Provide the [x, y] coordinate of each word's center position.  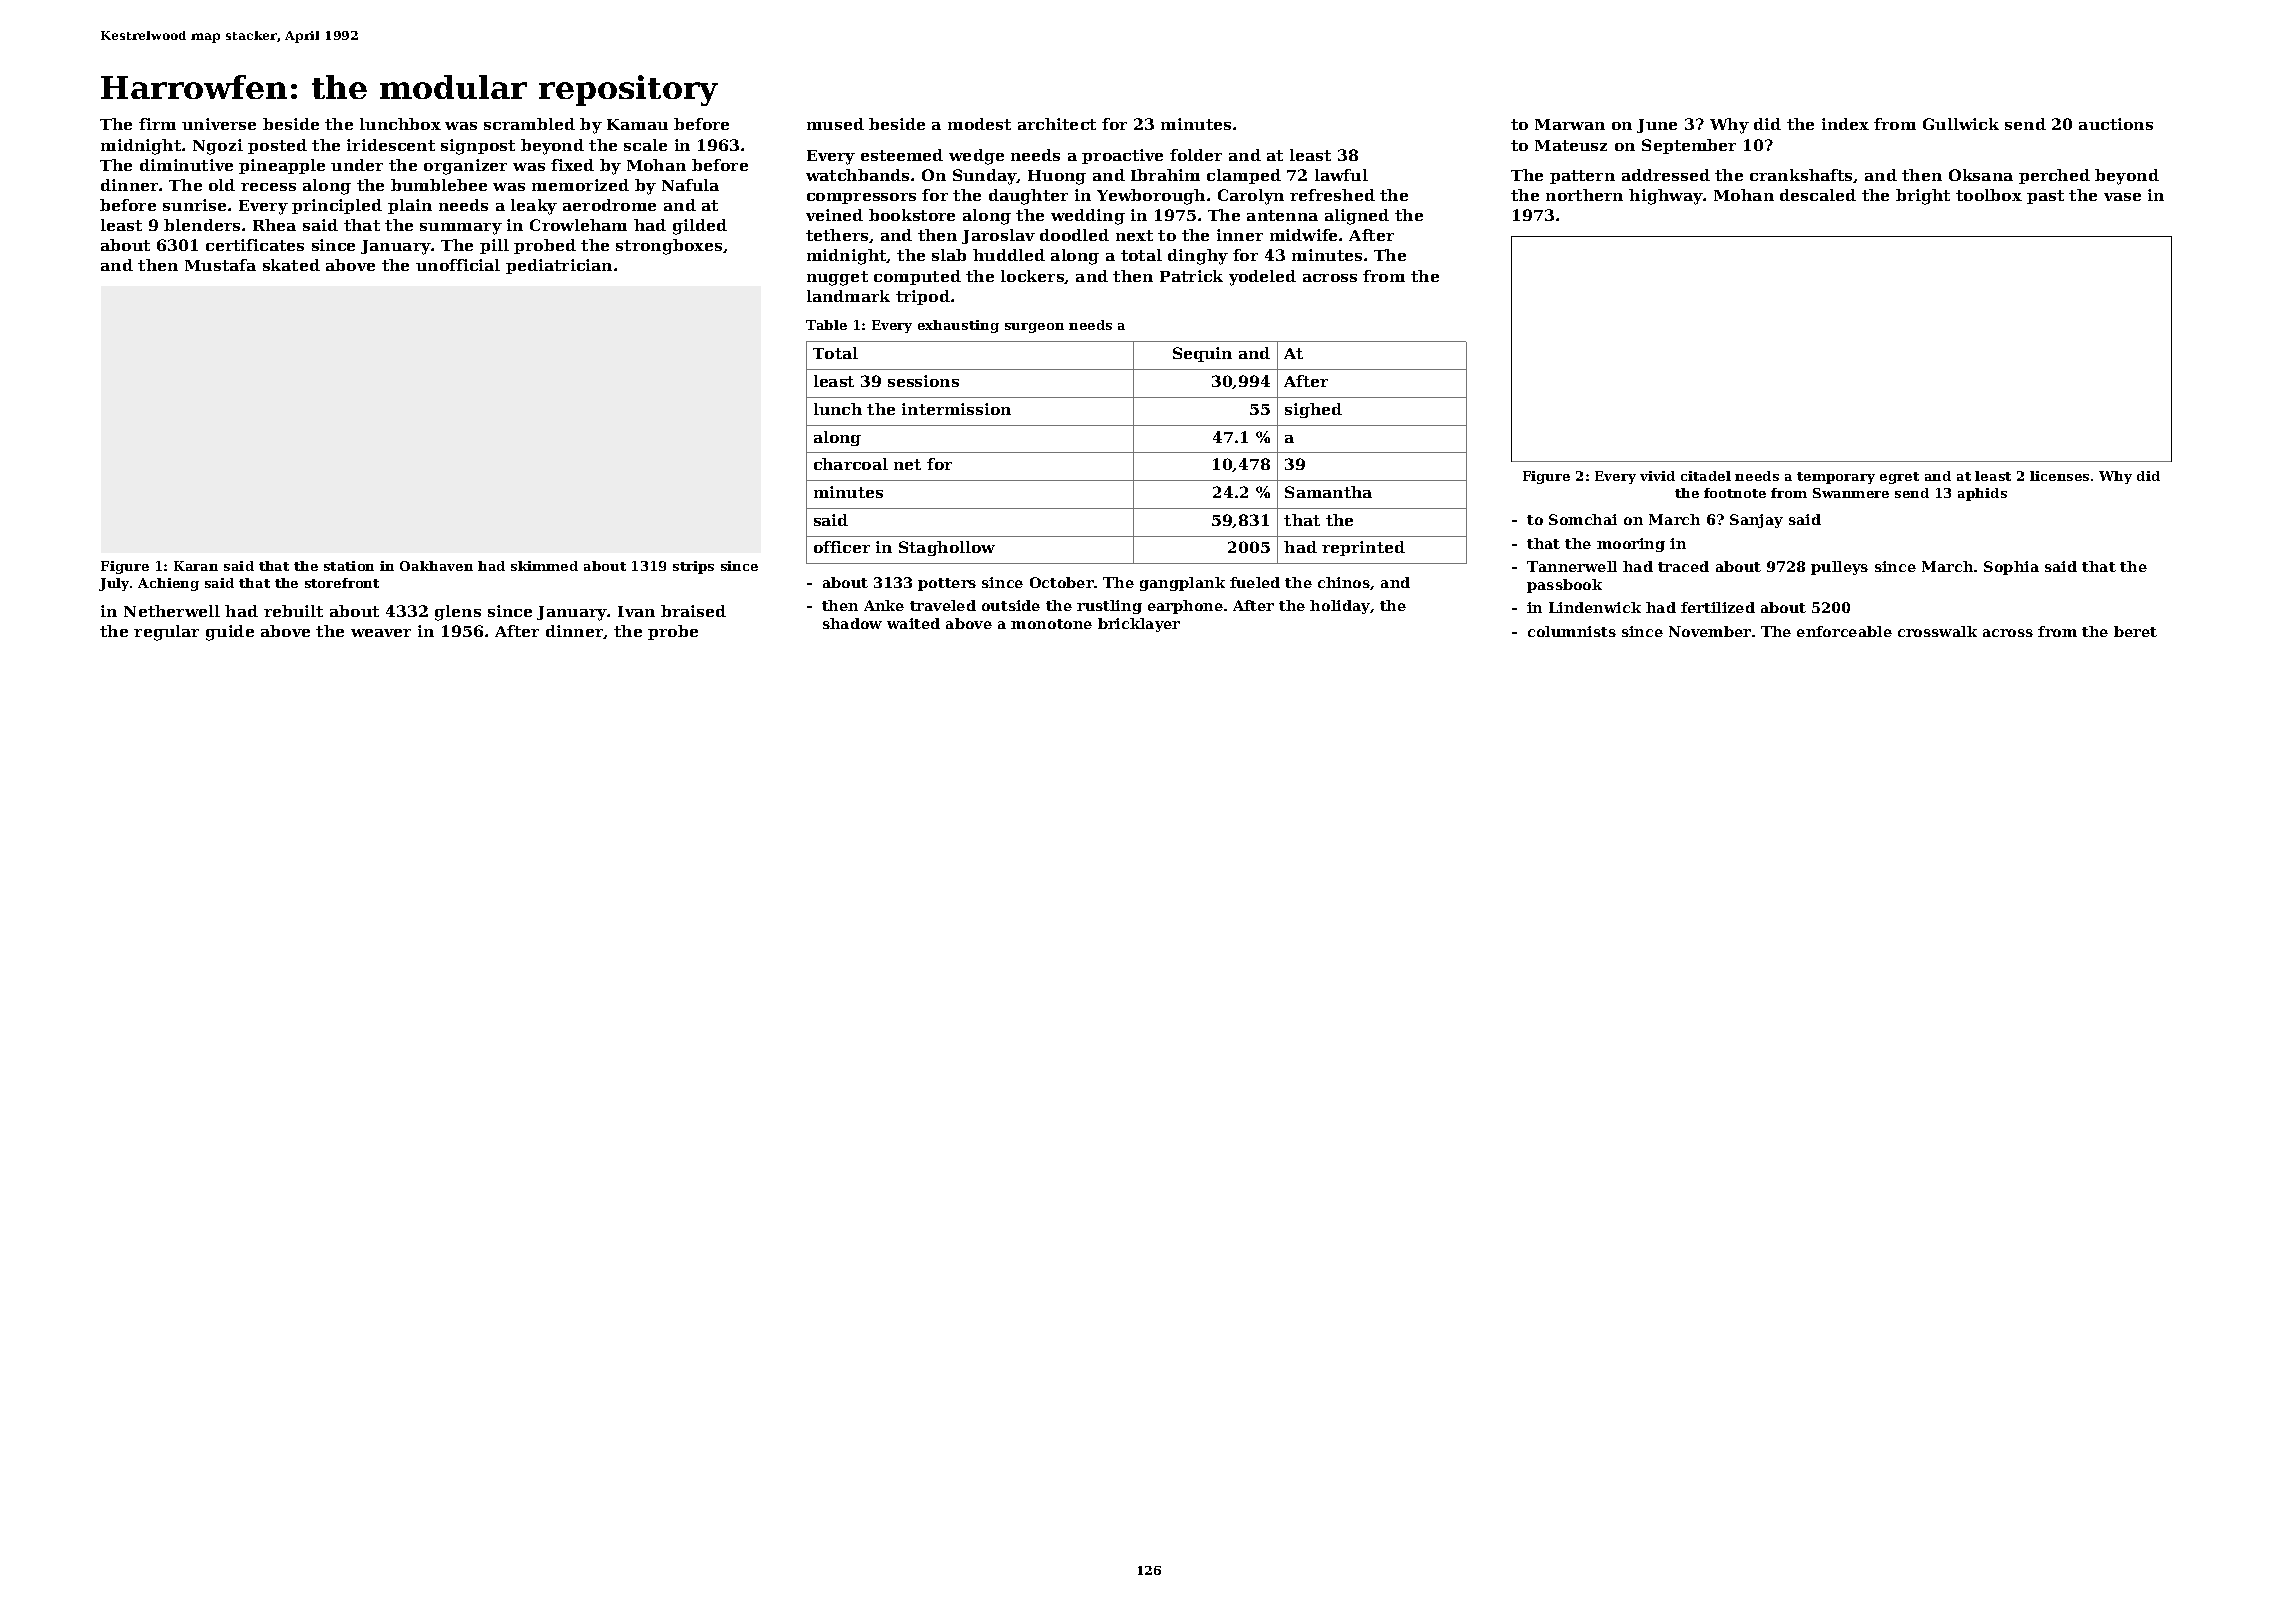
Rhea [274, 225]
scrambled [529, 124]
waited [913, 623]
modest [979, 124]
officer [842, 547]
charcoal [851, 464]
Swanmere [1851, 493]
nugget [837, 278]
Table [826, 325]
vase [2122, 197]
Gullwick [1961, 124]
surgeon [1034, 328]
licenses [2059, 476]
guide [230, 633]
